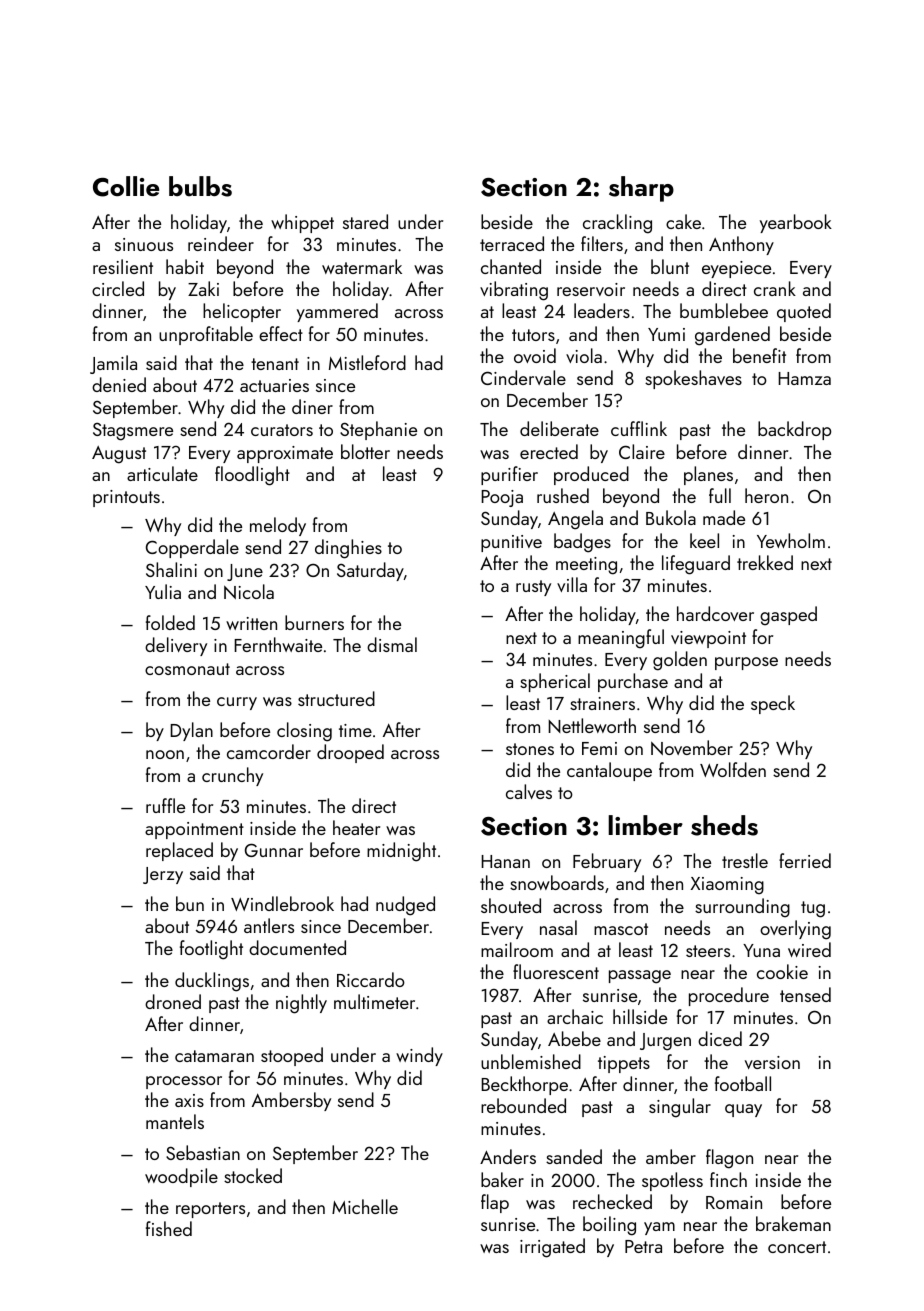  Describe the element at coordinates (252, 476) in the screenshot. I see `floodlight` at that location.
